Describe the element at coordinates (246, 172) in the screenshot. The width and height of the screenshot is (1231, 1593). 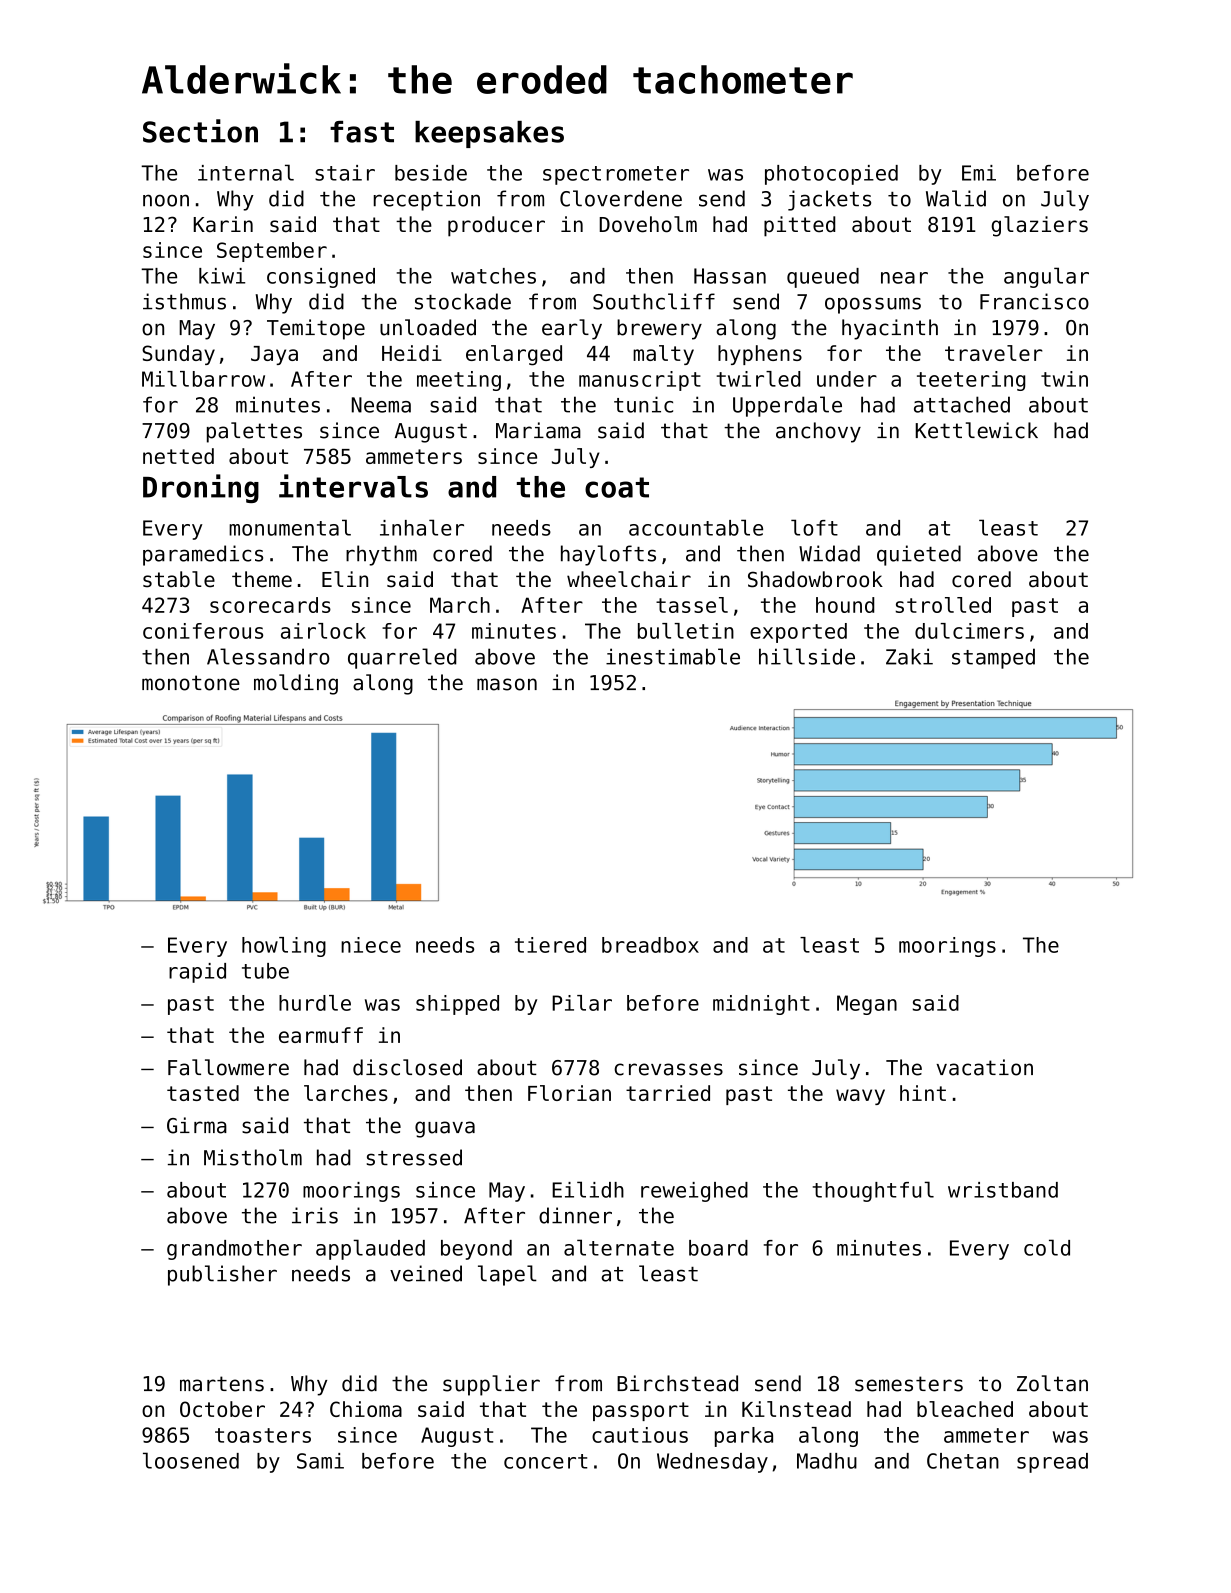
I see `internal` at that location.
